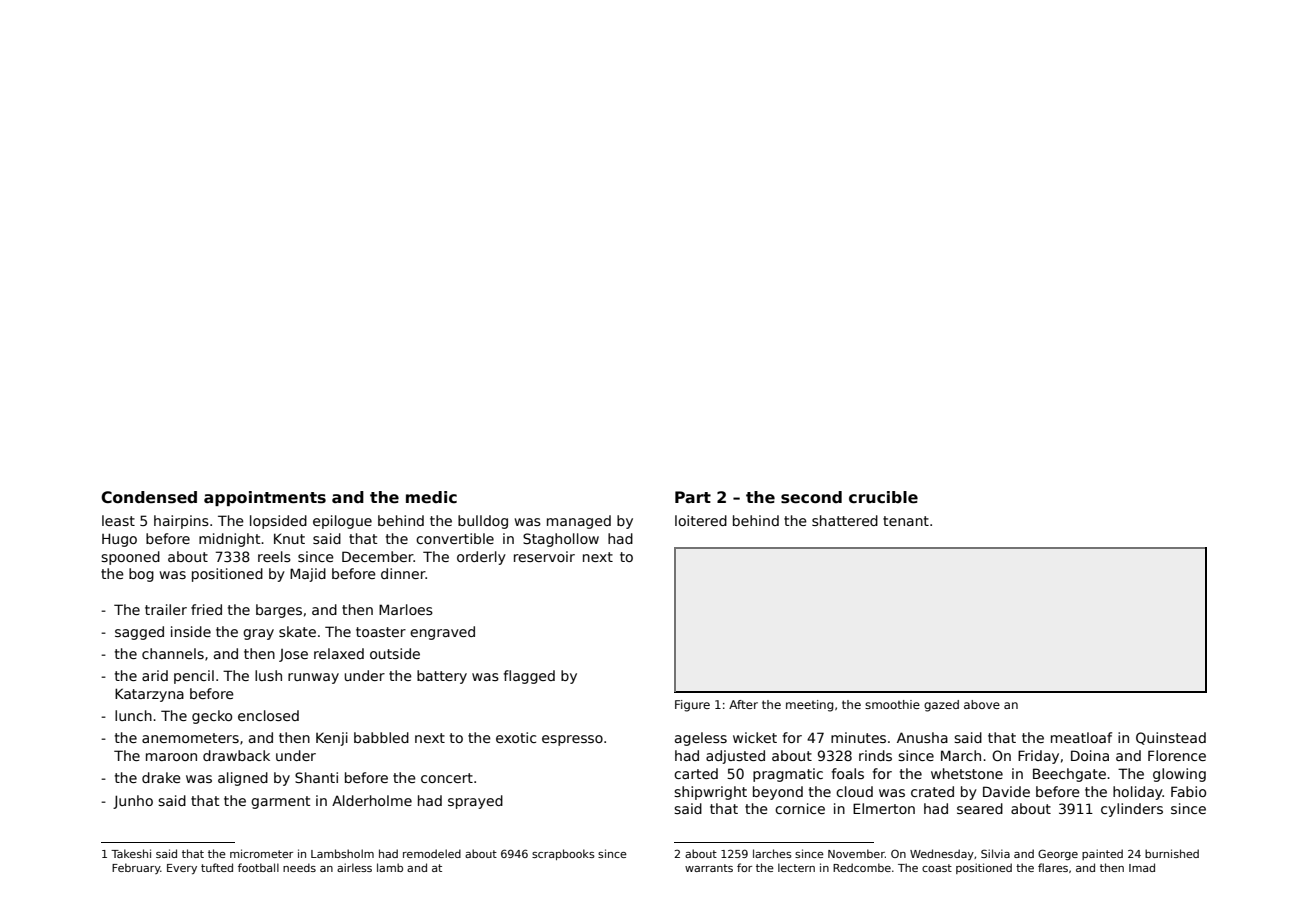 This page has width=1308, height=924. What do you see at coordinates (529, 677) in the page?
I see `flagged` at bounding box center [529, 677].
